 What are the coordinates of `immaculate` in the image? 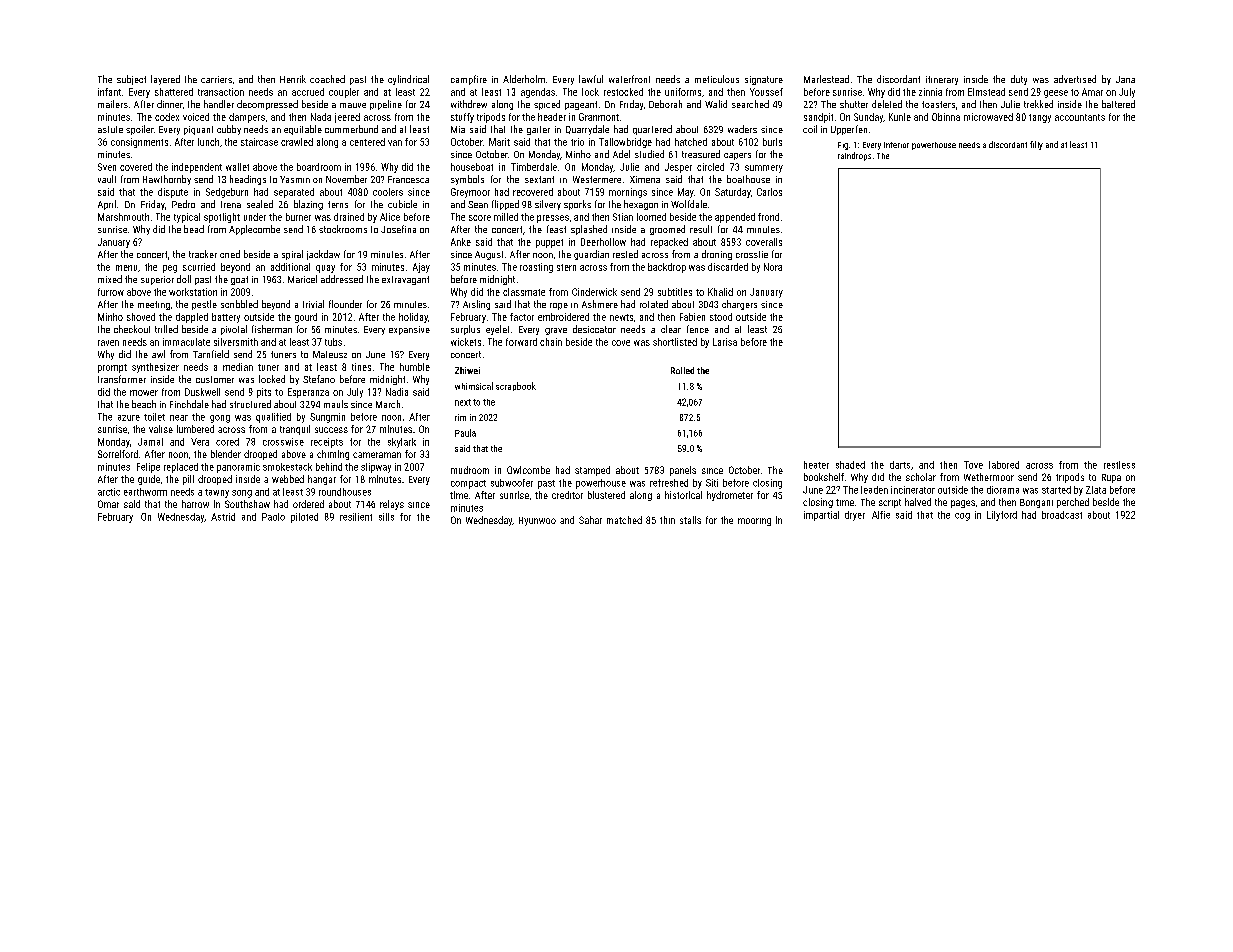 It's located at (186, 342).
